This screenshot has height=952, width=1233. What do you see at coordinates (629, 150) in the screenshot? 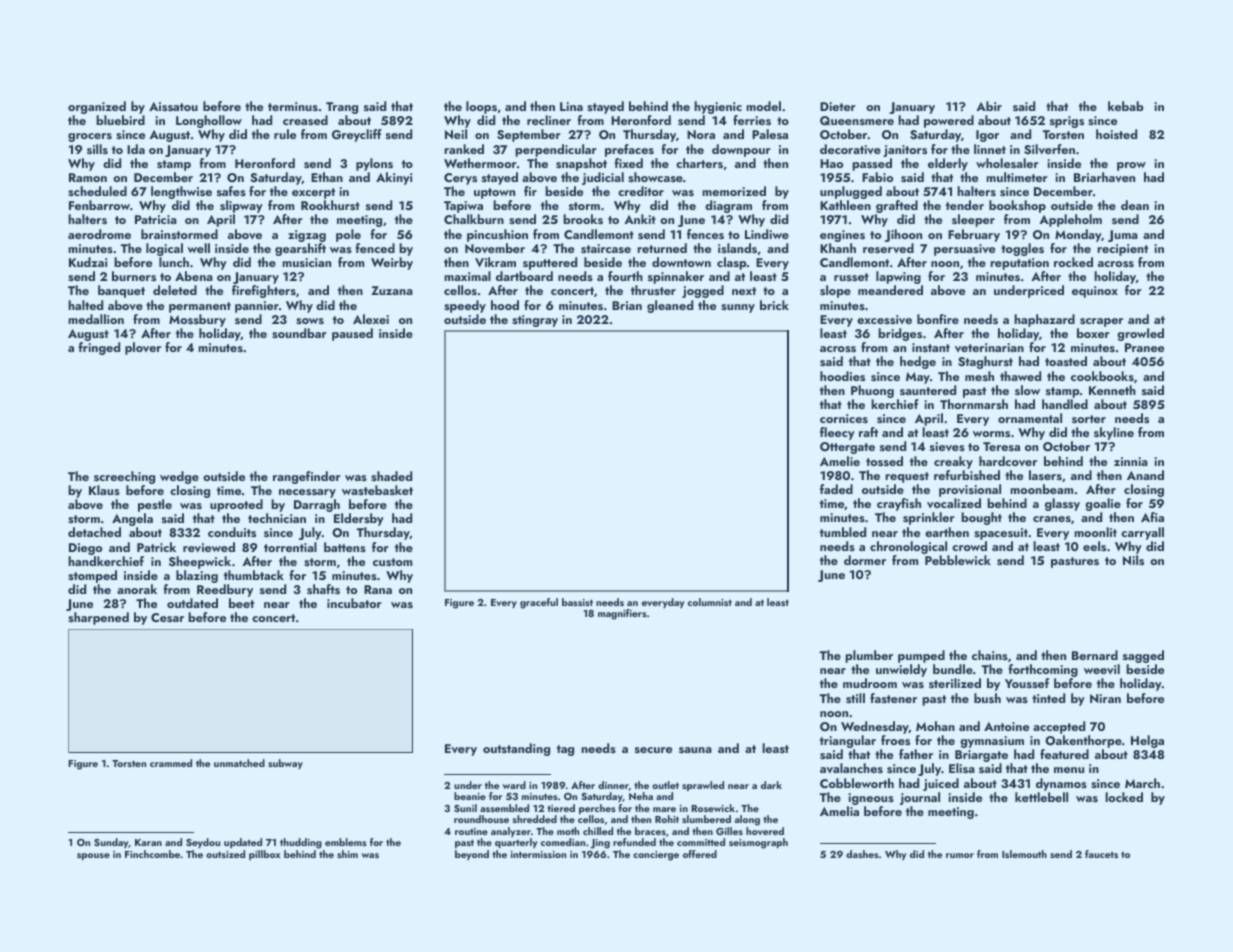
I see `prefaces` at bounding box center [629, 150].
